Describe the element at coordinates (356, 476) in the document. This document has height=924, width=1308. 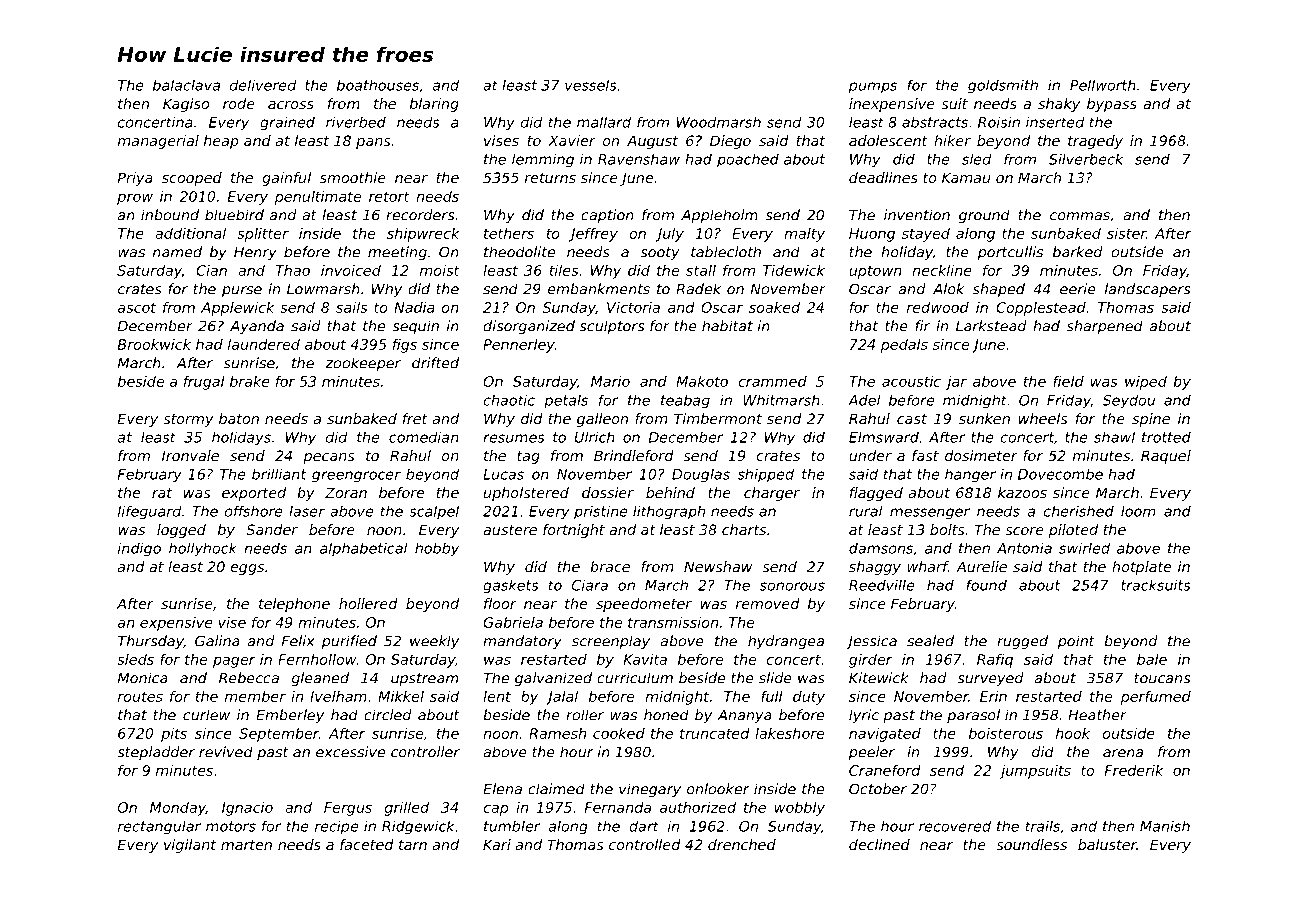
I see `greengrocer` at that location.
